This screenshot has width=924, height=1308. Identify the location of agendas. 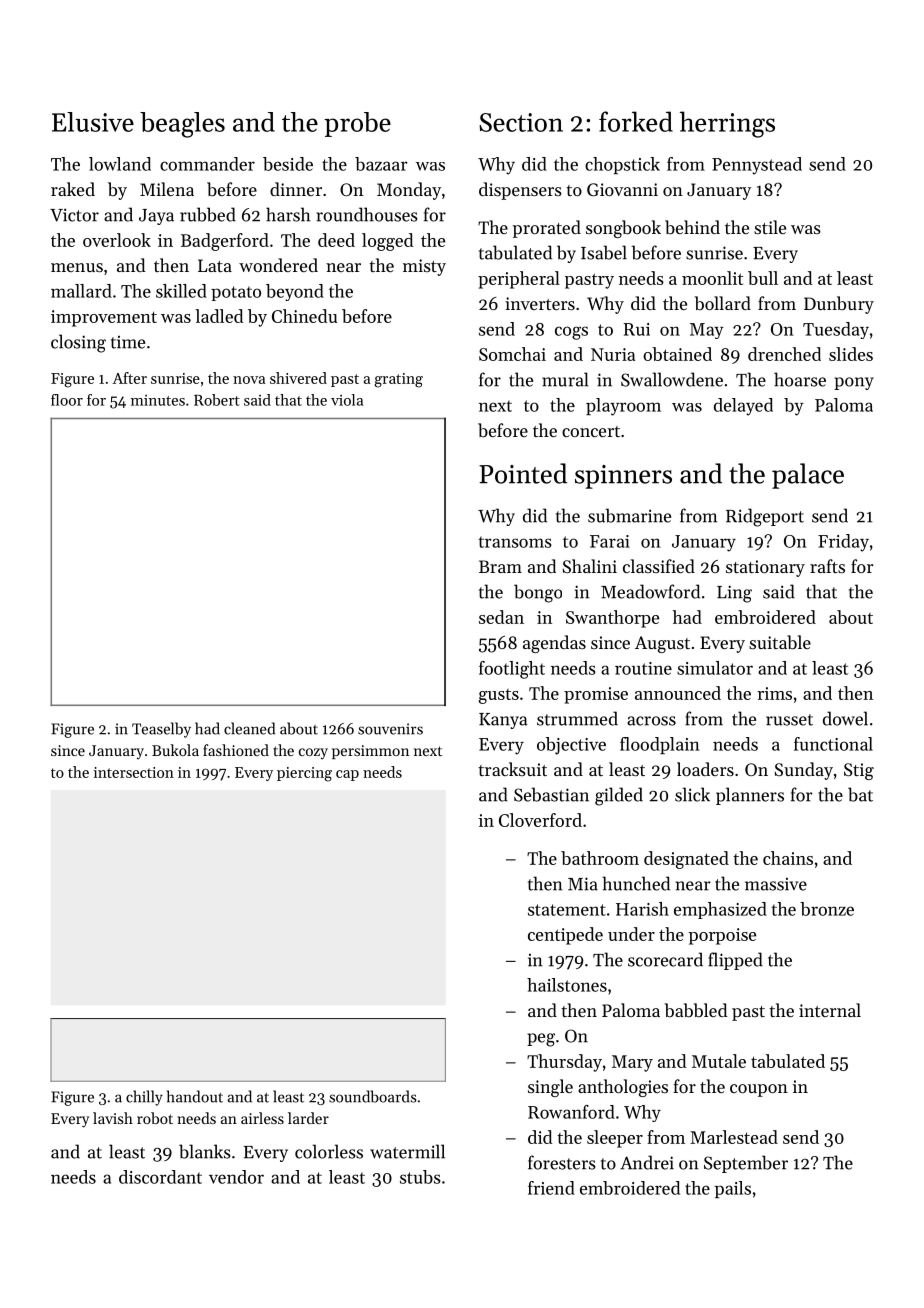
(554, 644).
